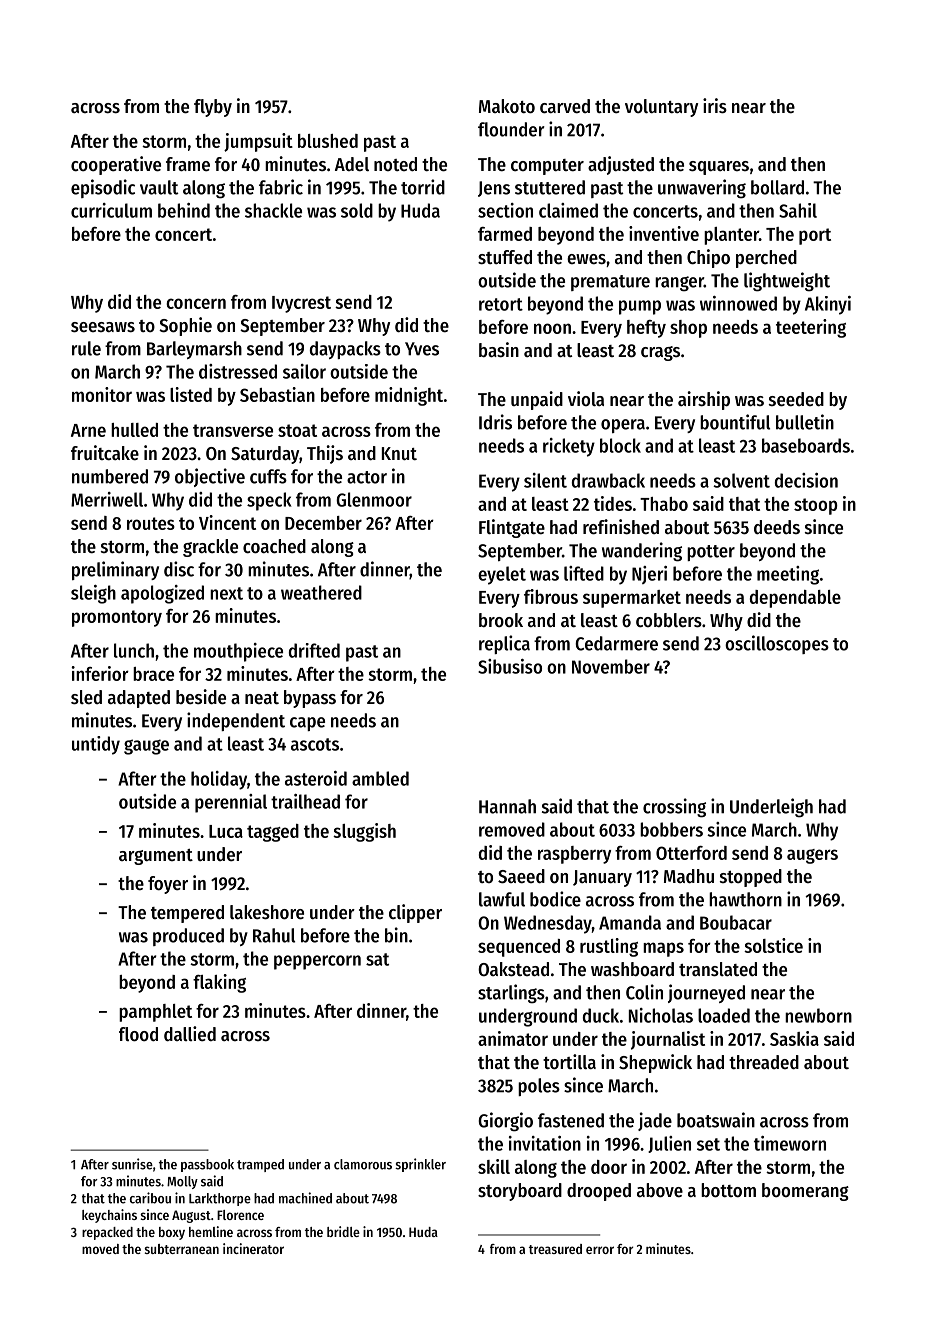 The width and height of the page is (928, 1318). I want to click on treasured, so click(555, 1249).
